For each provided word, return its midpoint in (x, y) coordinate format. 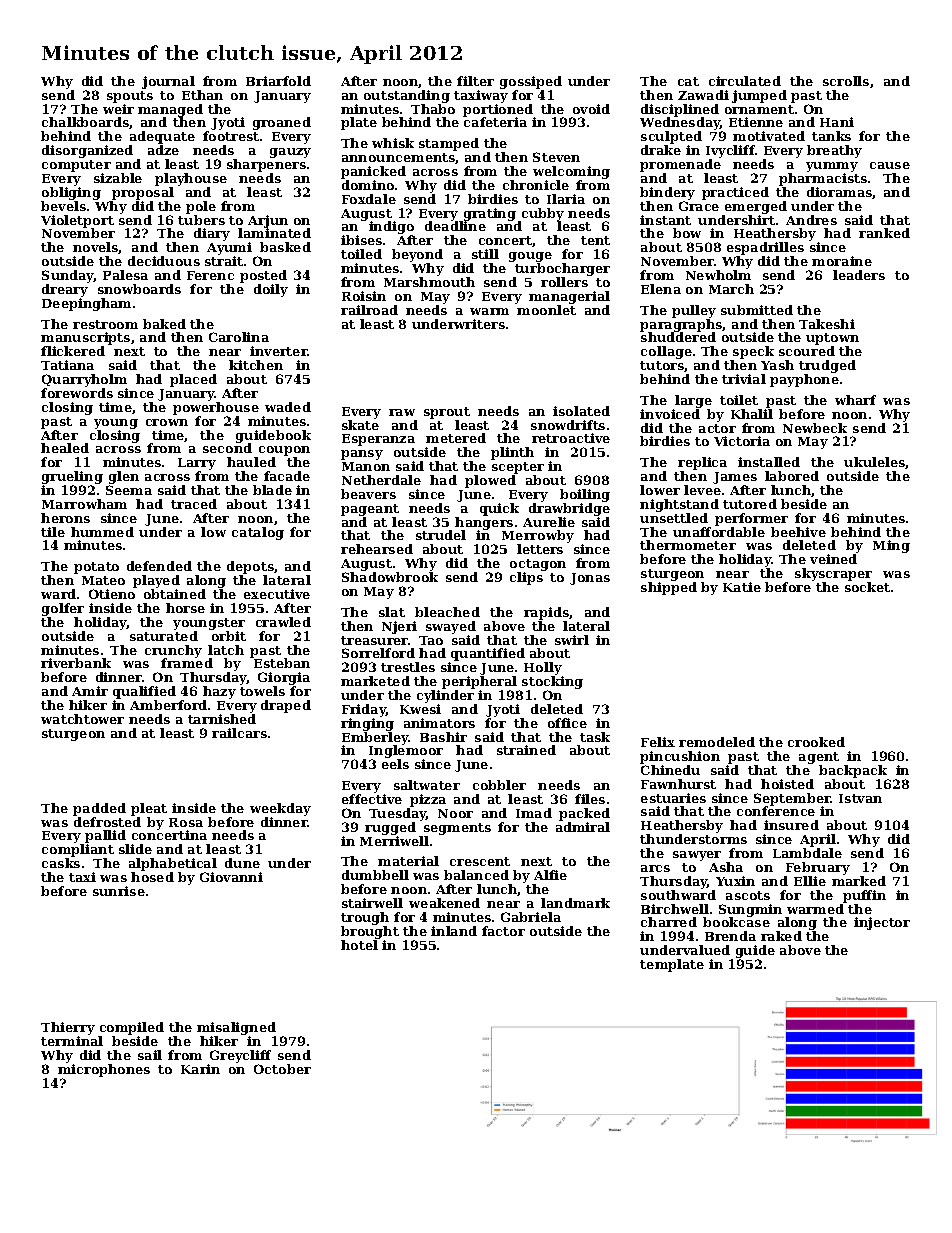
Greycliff (240, 1056)
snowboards (139, 289)
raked (781, 936)
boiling (585, 495)
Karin (200, 1069)
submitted (757, 310)
